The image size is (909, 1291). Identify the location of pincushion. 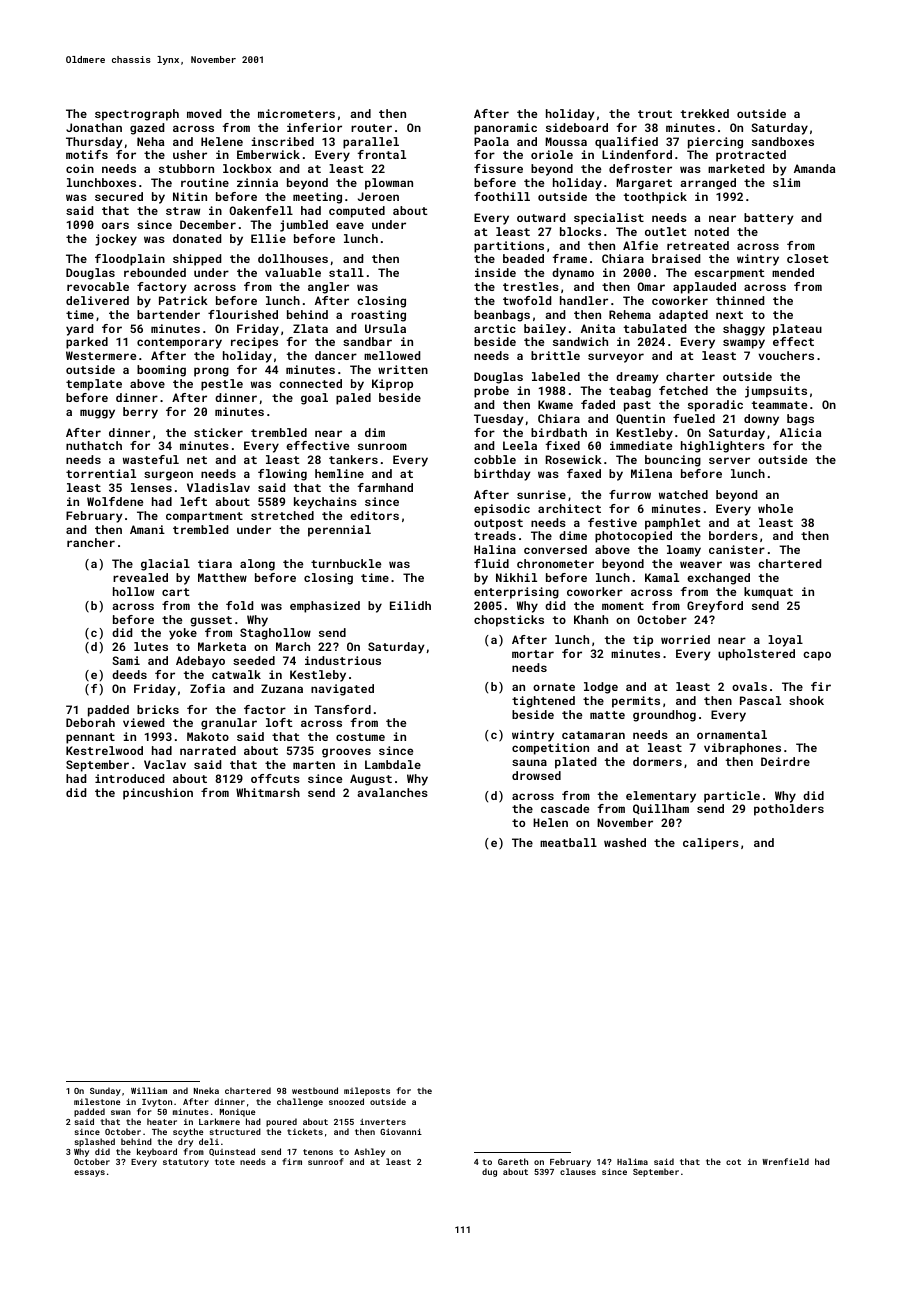
(158, 794).
